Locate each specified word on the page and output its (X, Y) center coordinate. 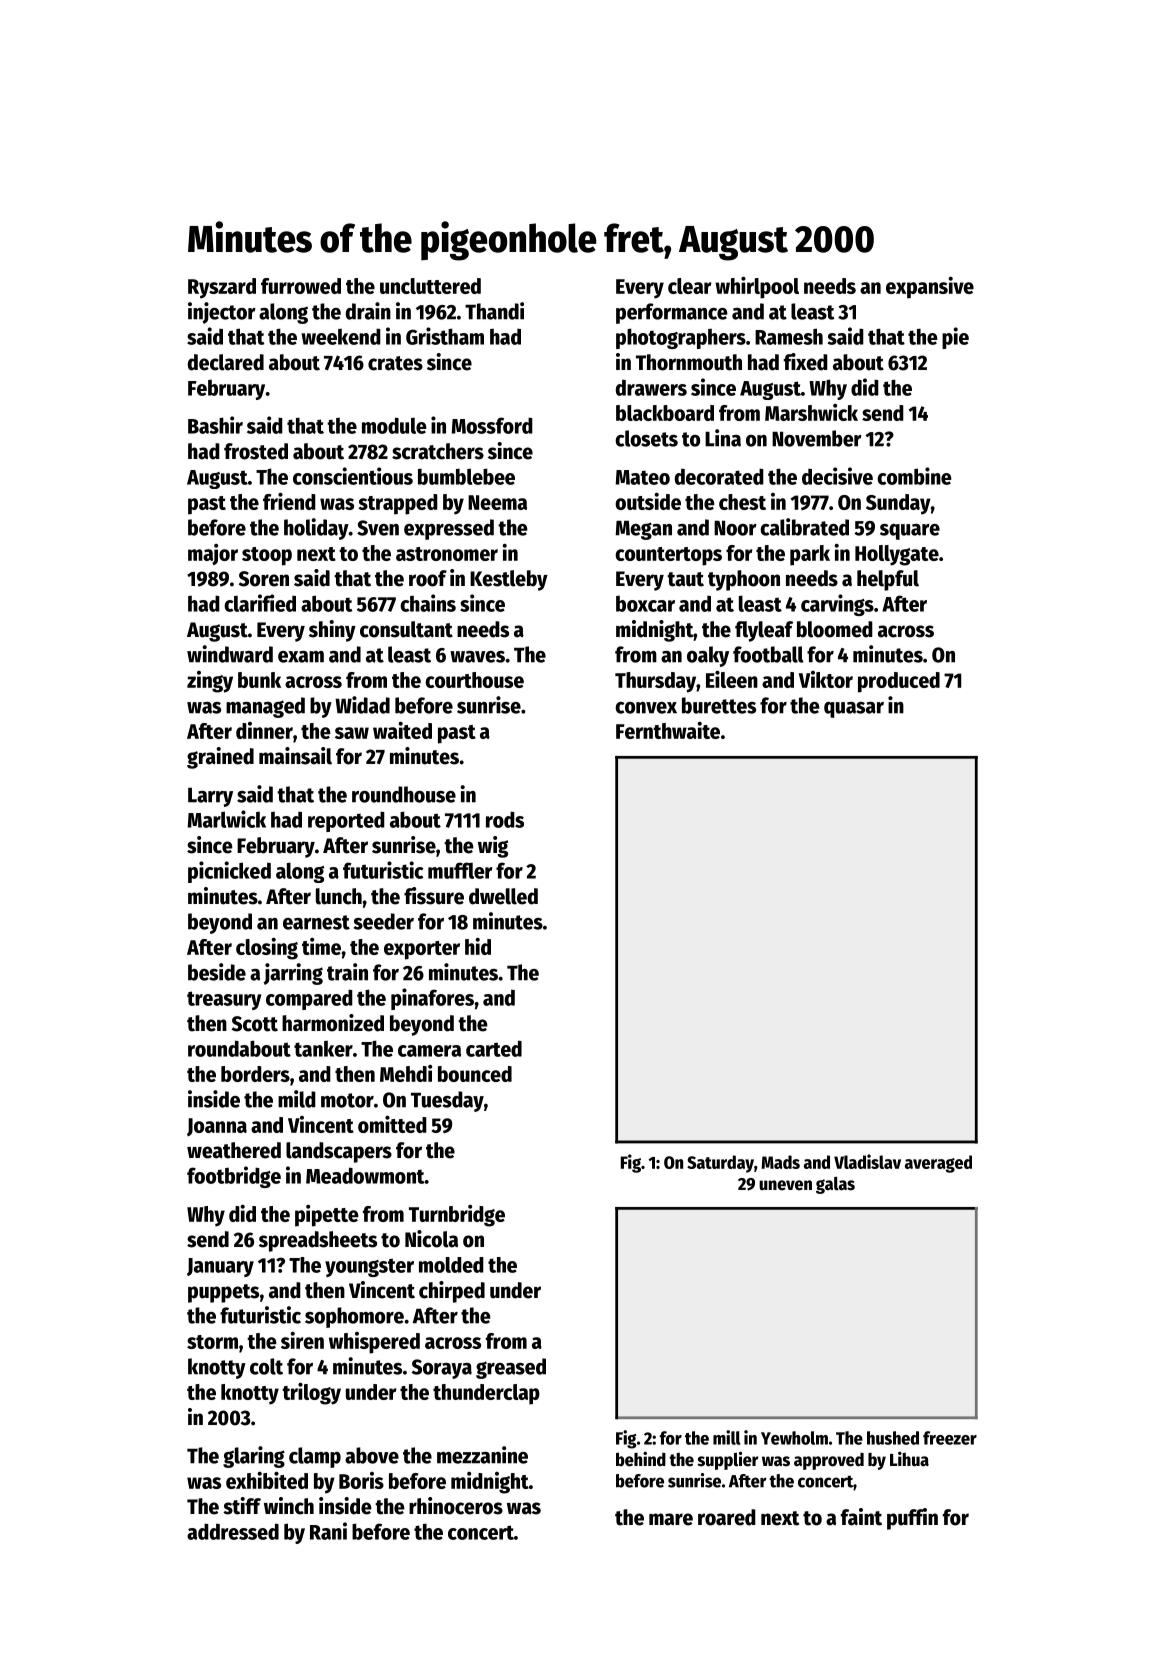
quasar (854, 710)
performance (672, 313)
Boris (361, 1480)
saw (352, 733)
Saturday (720, 1164)
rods (505, 819)
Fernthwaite (668, 730)
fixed (806, 362)
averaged (938, 1164)
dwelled (503, 896)
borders (255, 1074)
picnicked (229, 872)
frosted (256, 451)
